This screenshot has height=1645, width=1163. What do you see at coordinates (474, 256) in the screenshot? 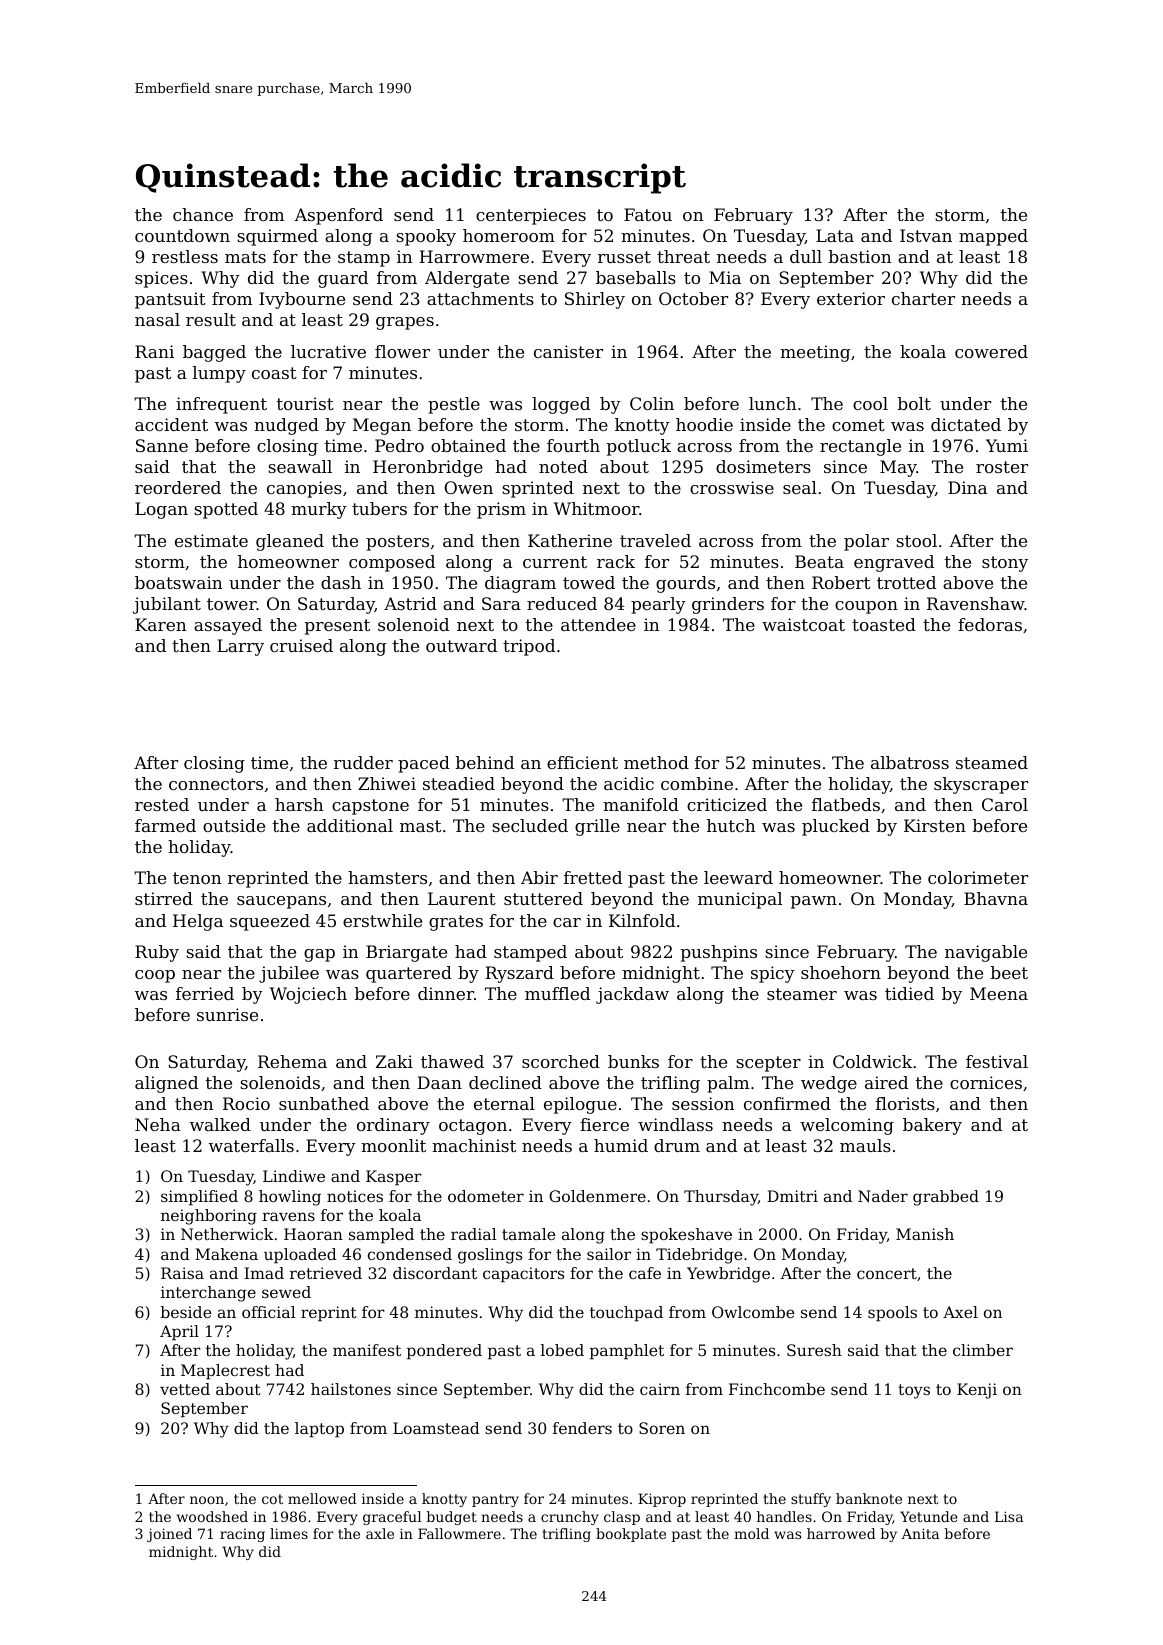
I see `Harrowmere` at bounding box center [474, 256].
